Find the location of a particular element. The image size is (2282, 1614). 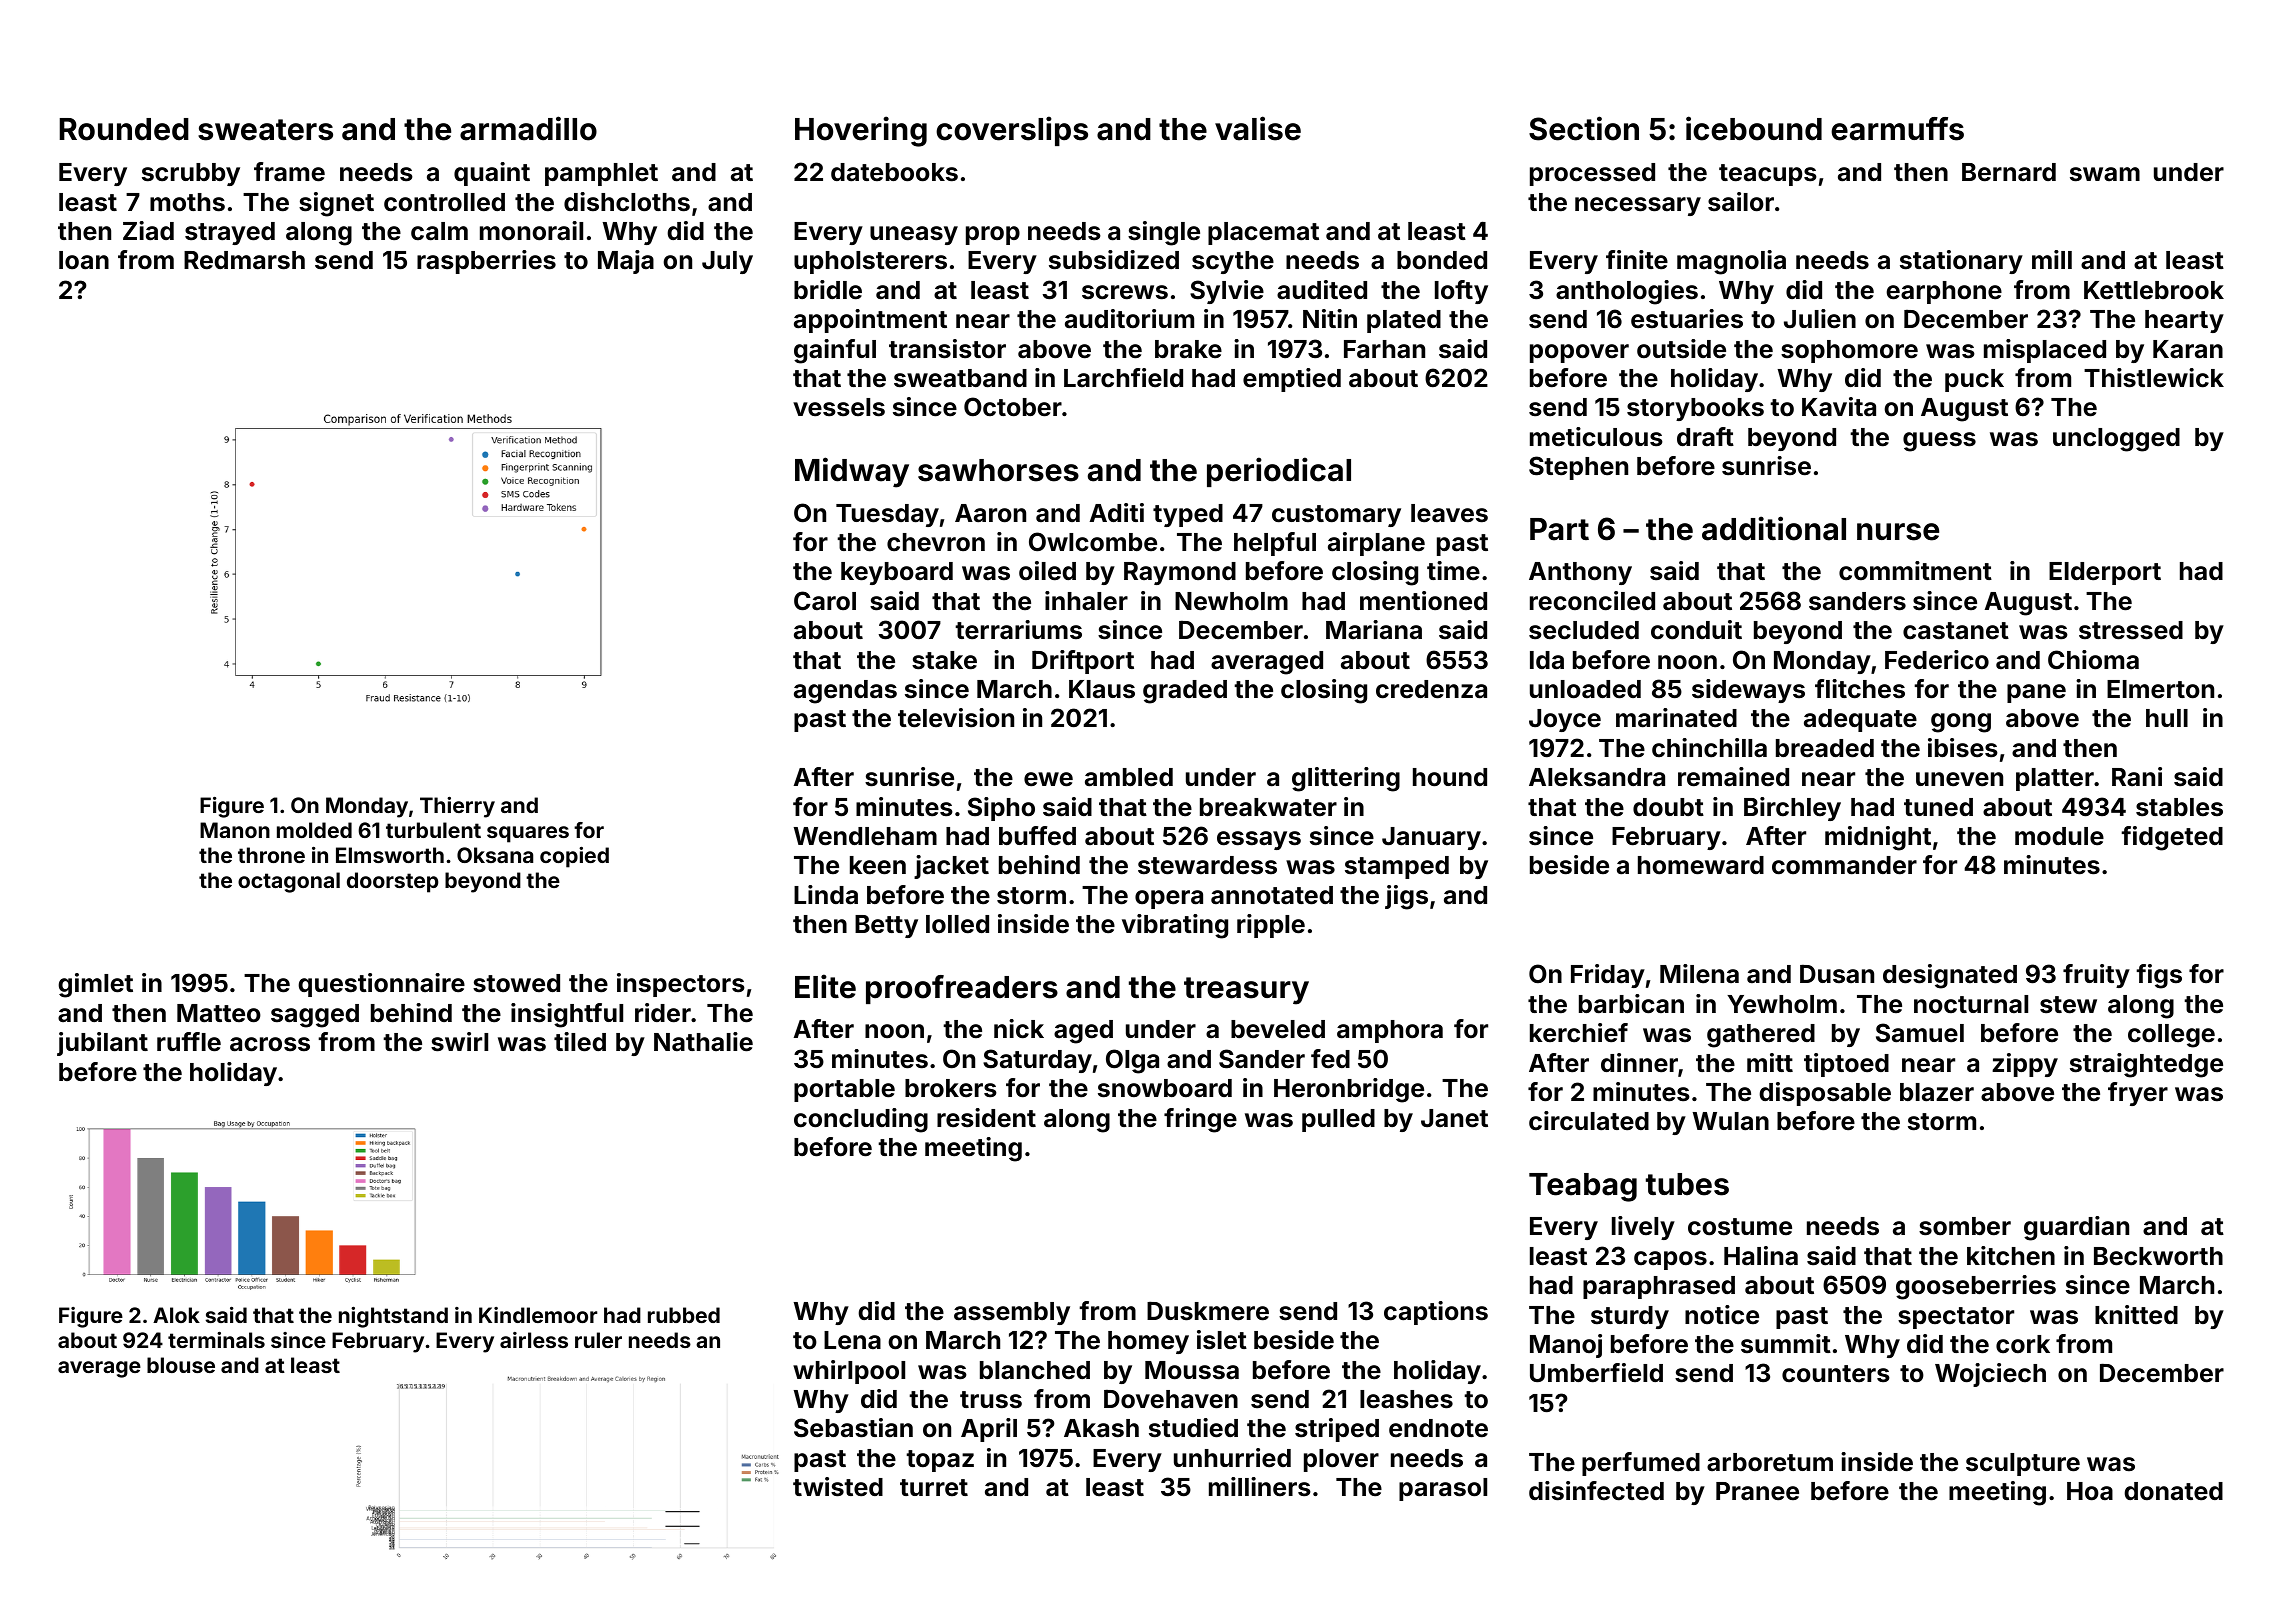

Hovering is located at coordinates (861, 131).
